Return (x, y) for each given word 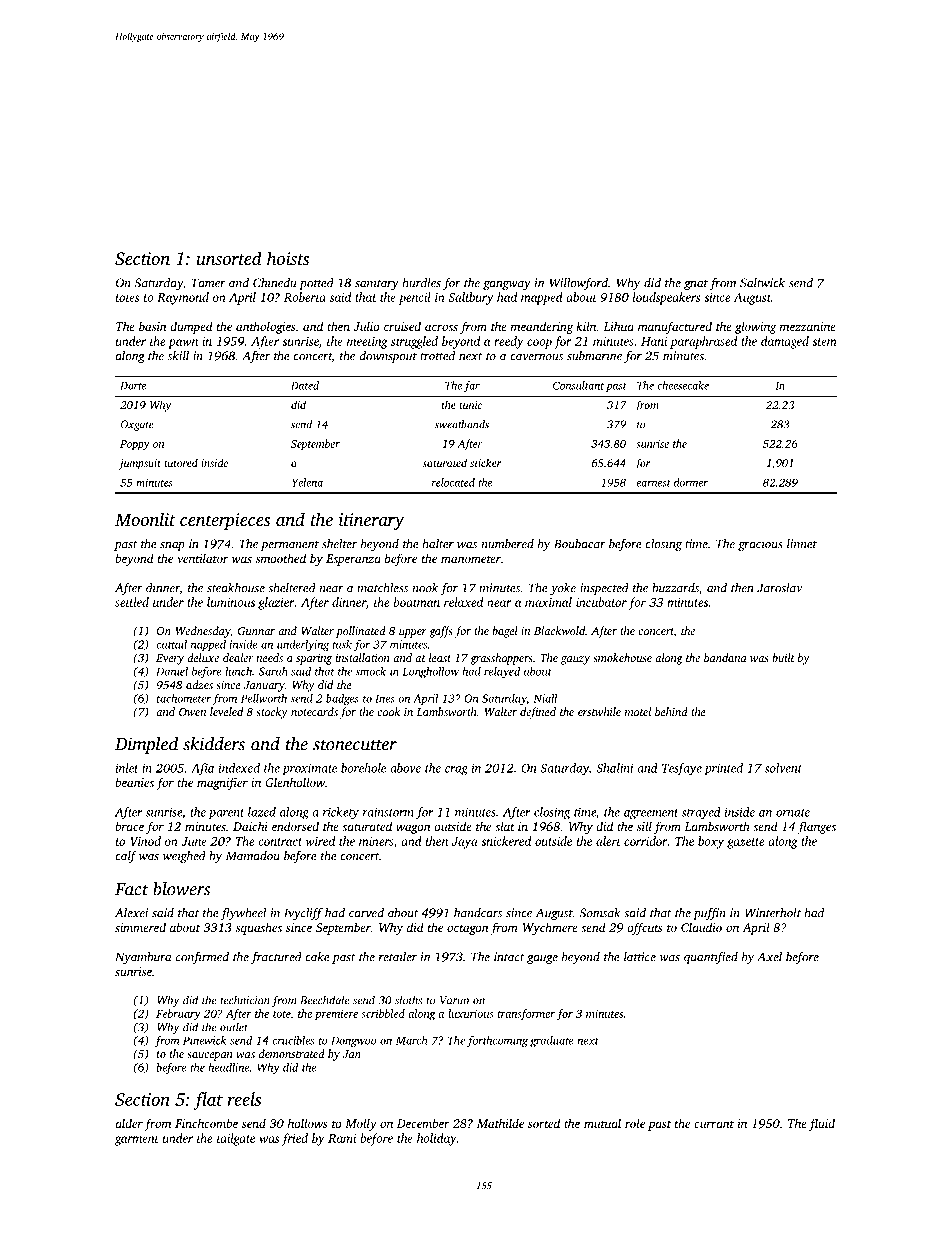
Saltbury (470, 298)
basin (152, 326)
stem (824, 342)
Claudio (701, 927)
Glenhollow (295, 782)
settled (132, 602)
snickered (506, 841)
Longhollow (430, 672)
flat (208, 1101)
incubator (601, 602)
